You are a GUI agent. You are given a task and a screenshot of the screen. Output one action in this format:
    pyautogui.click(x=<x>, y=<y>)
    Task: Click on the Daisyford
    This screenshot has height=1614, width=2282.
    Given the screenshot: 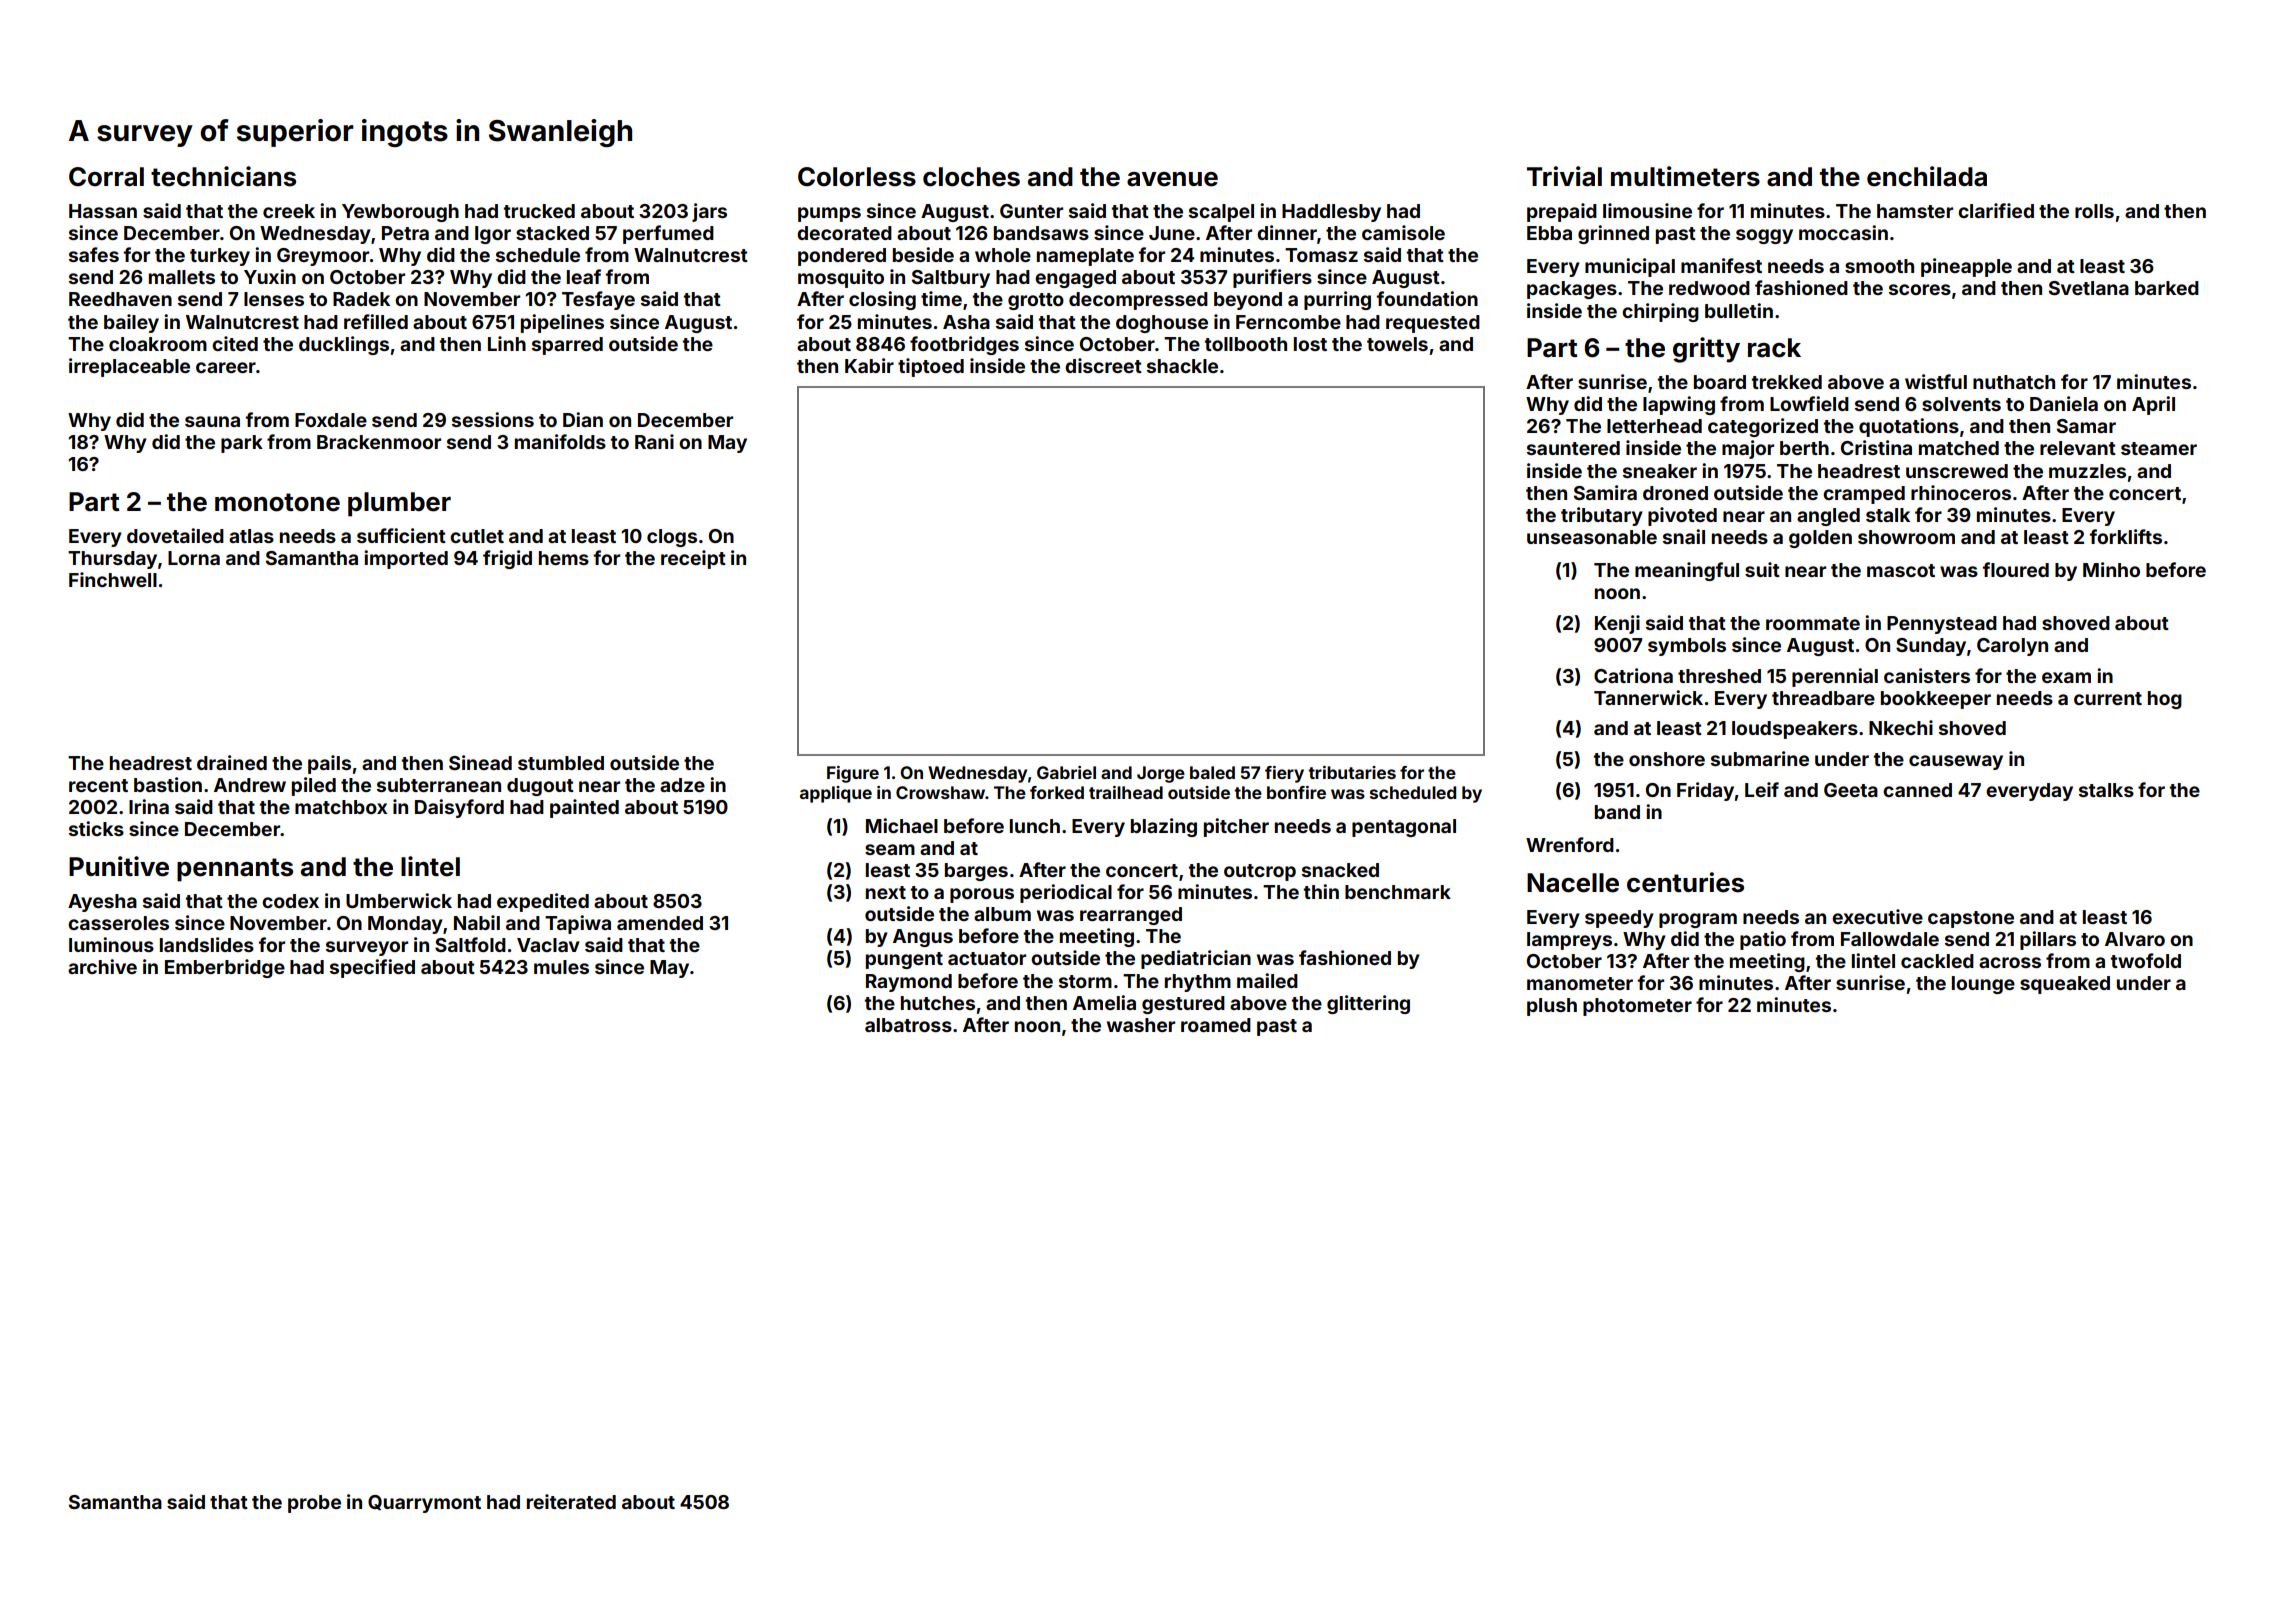 What is the action you would take?
    pyautogui.click(x=459, y=808)
